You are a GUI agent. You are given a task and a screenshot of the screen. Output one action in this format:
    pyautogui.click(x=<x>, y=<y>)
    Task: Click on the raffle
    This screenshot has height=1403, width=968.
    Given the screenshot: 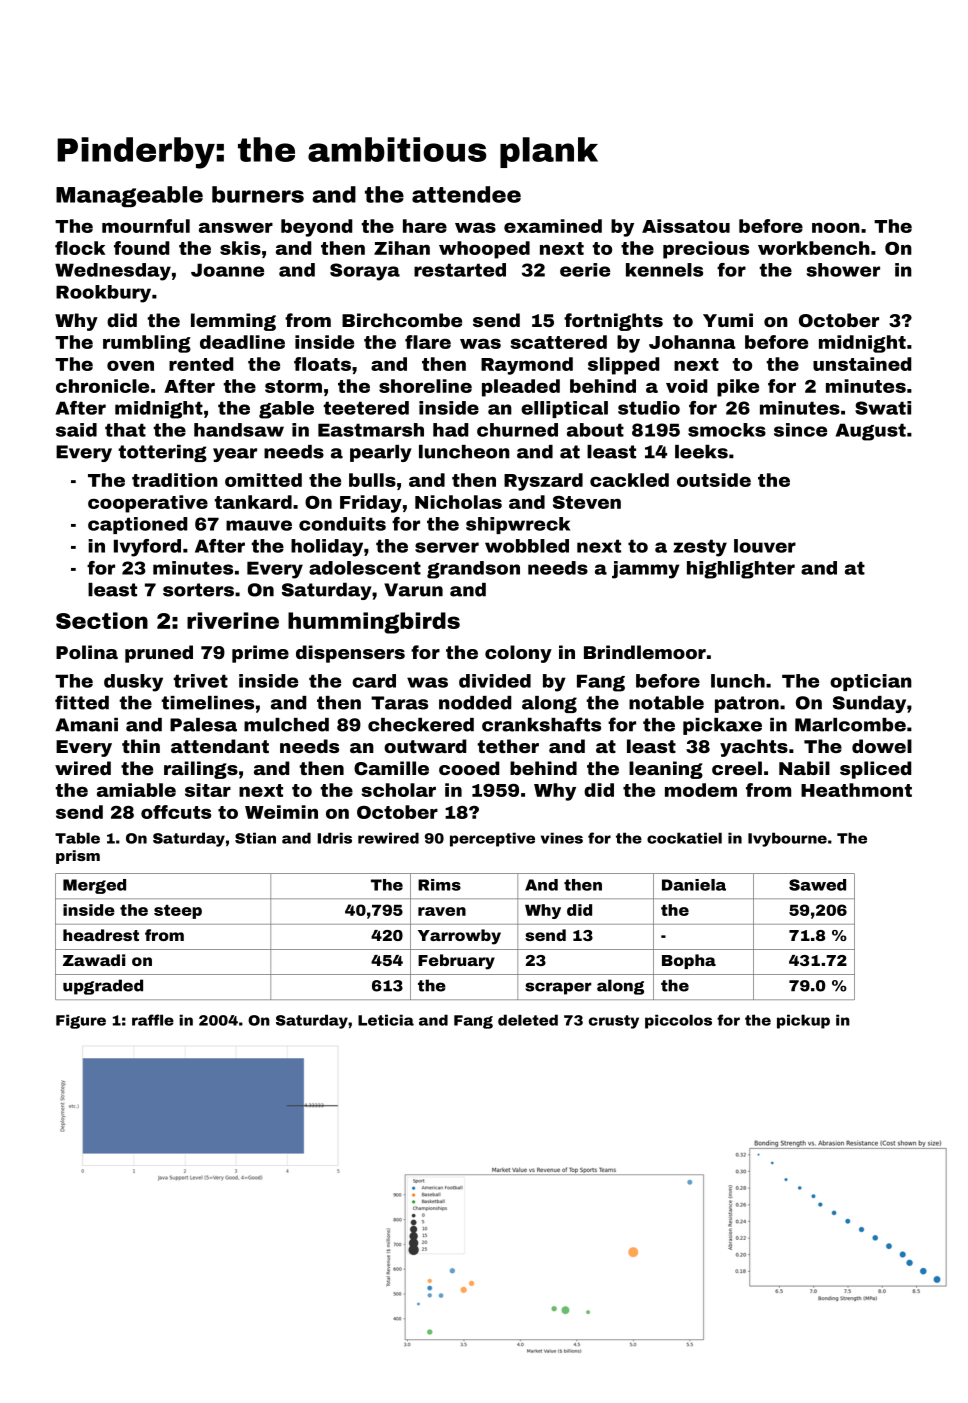 What is the action you would take?
    pyautogui.click(x=153, y=1020)
